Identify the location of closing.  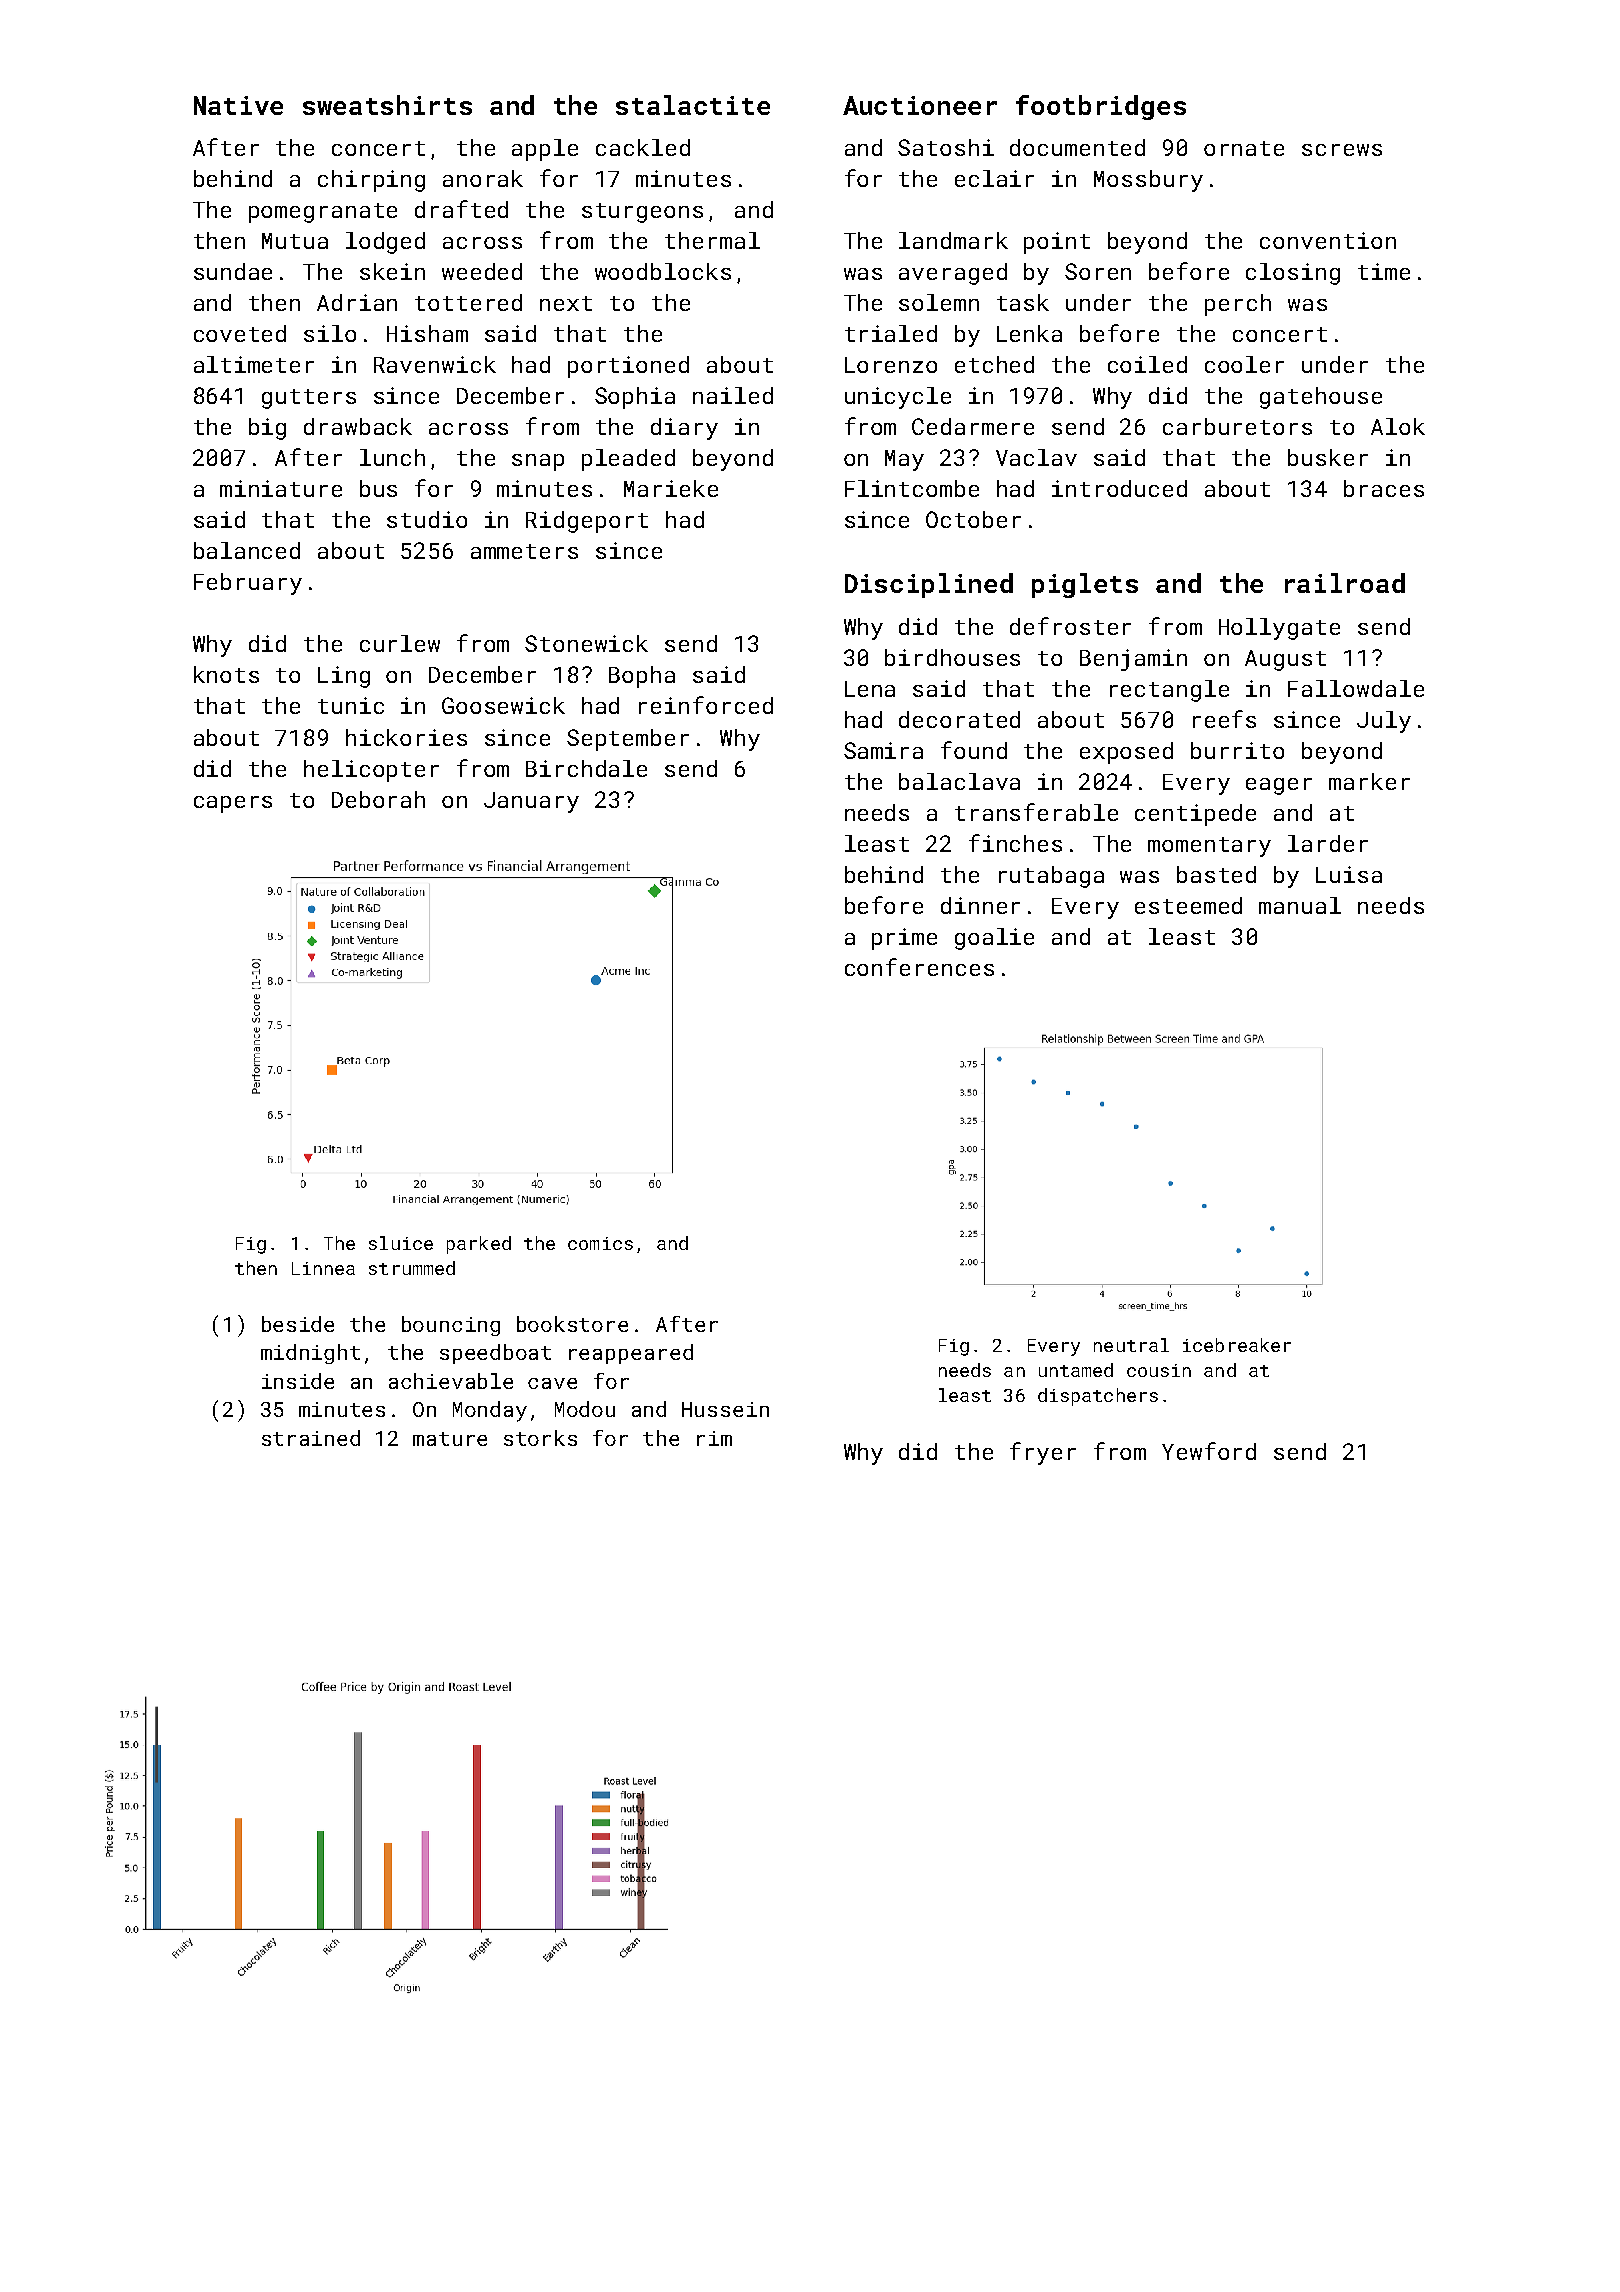
(1293, 274).
